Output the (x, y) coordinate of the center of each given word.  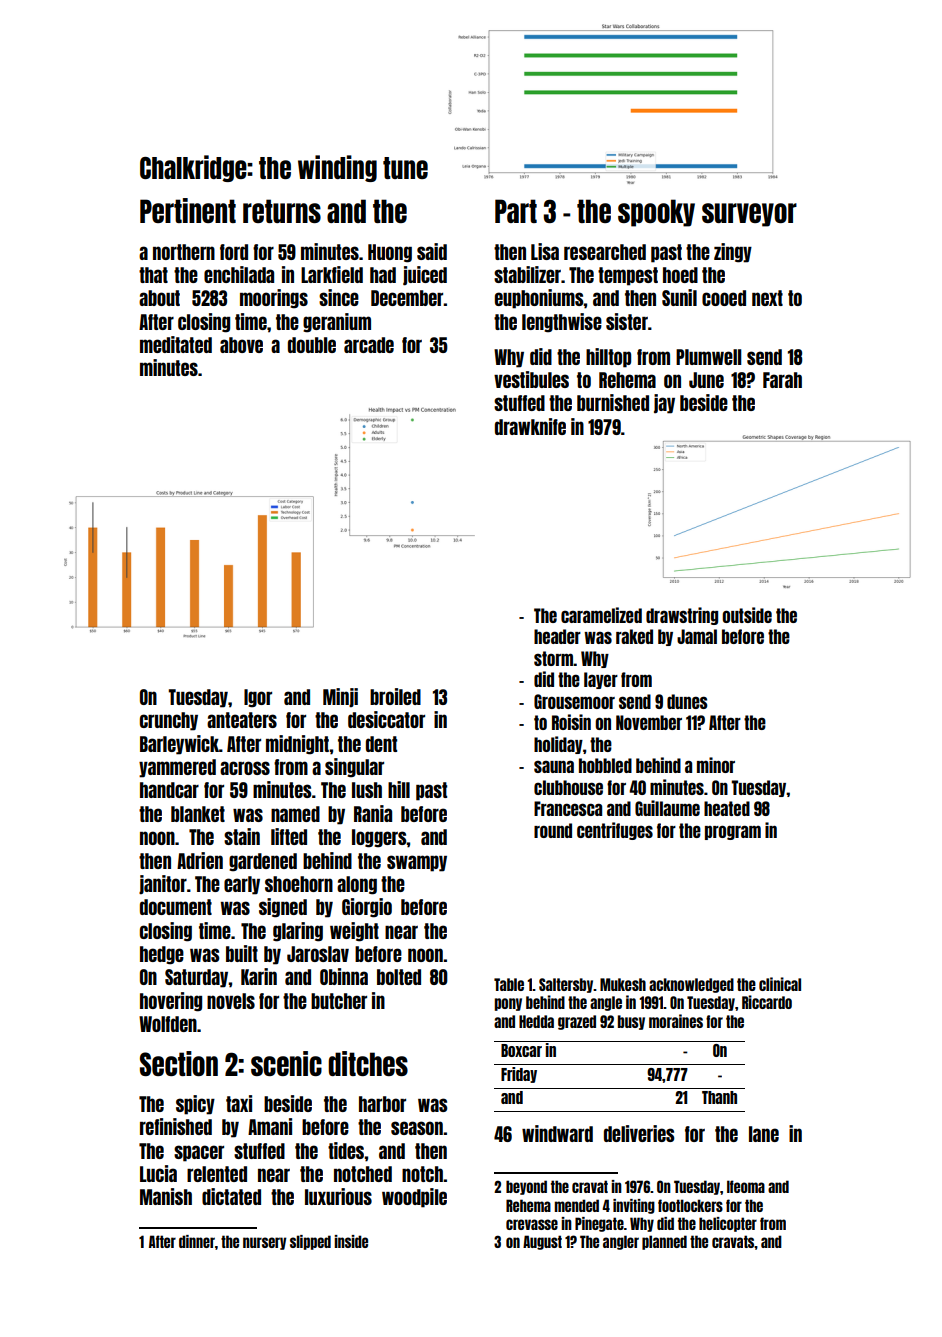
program (733, 832)
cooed (724, 298)
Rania (373, 813)
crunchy (169, 721)
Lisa (545, 251)
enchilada (239, 274)
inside (351, 1241)
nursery (265, 1243)
